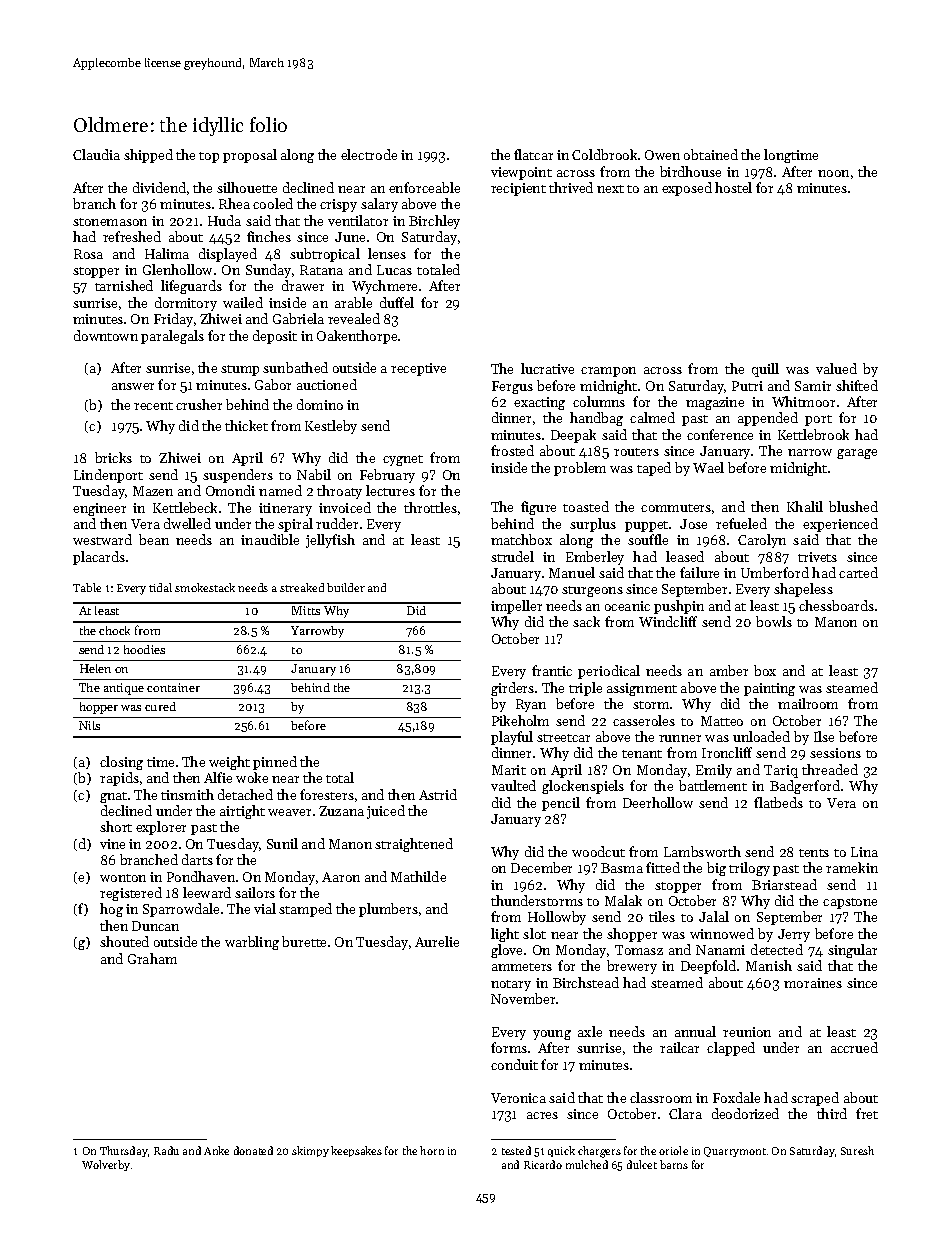 This page has height=1233, width=952. What do you see at coordinates (187, 523) in the page?
I see `dwelled` at bounding box center [187, 523].
